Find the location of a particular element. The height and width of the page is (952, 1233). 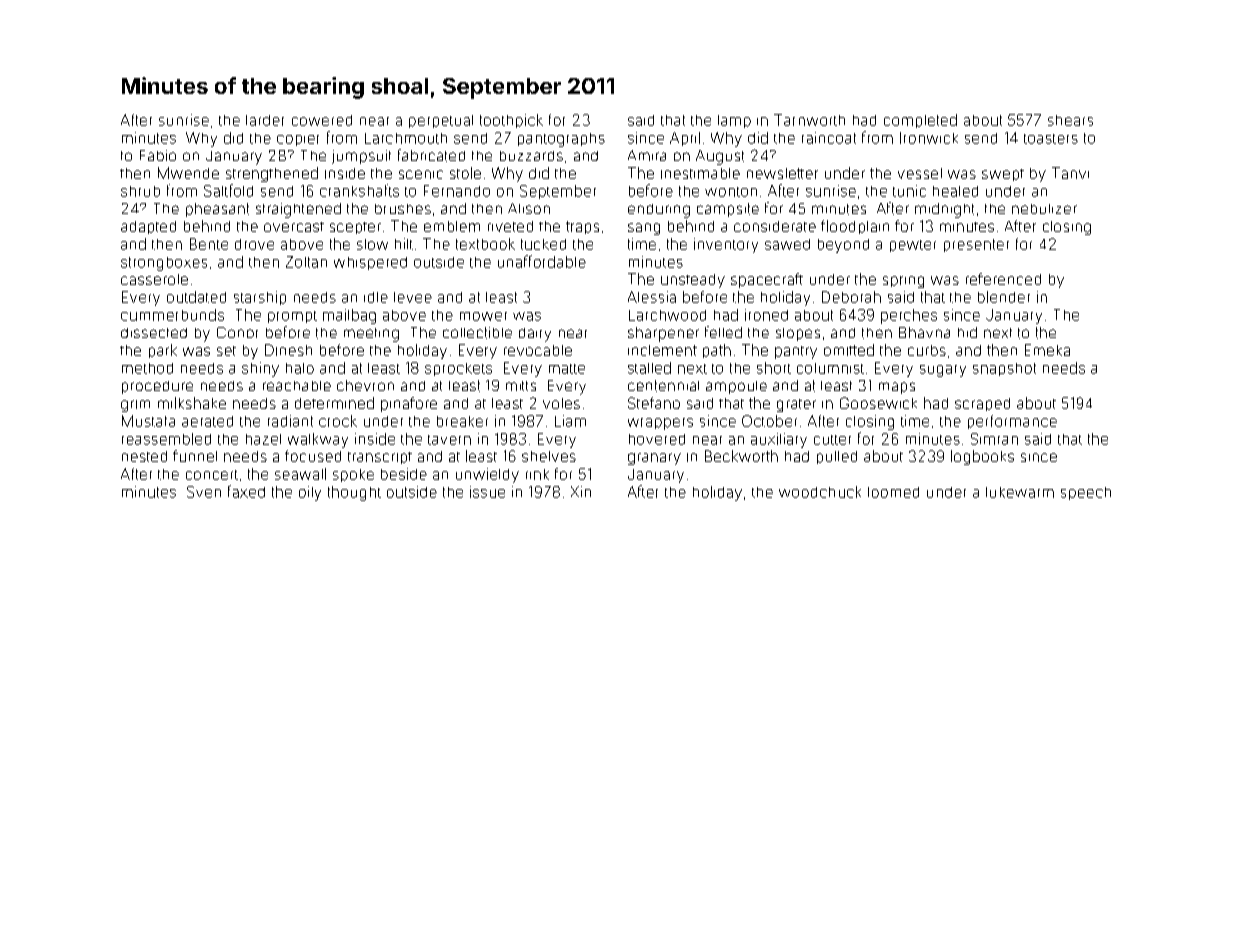

meeting is located at coordinates (371, 335).
